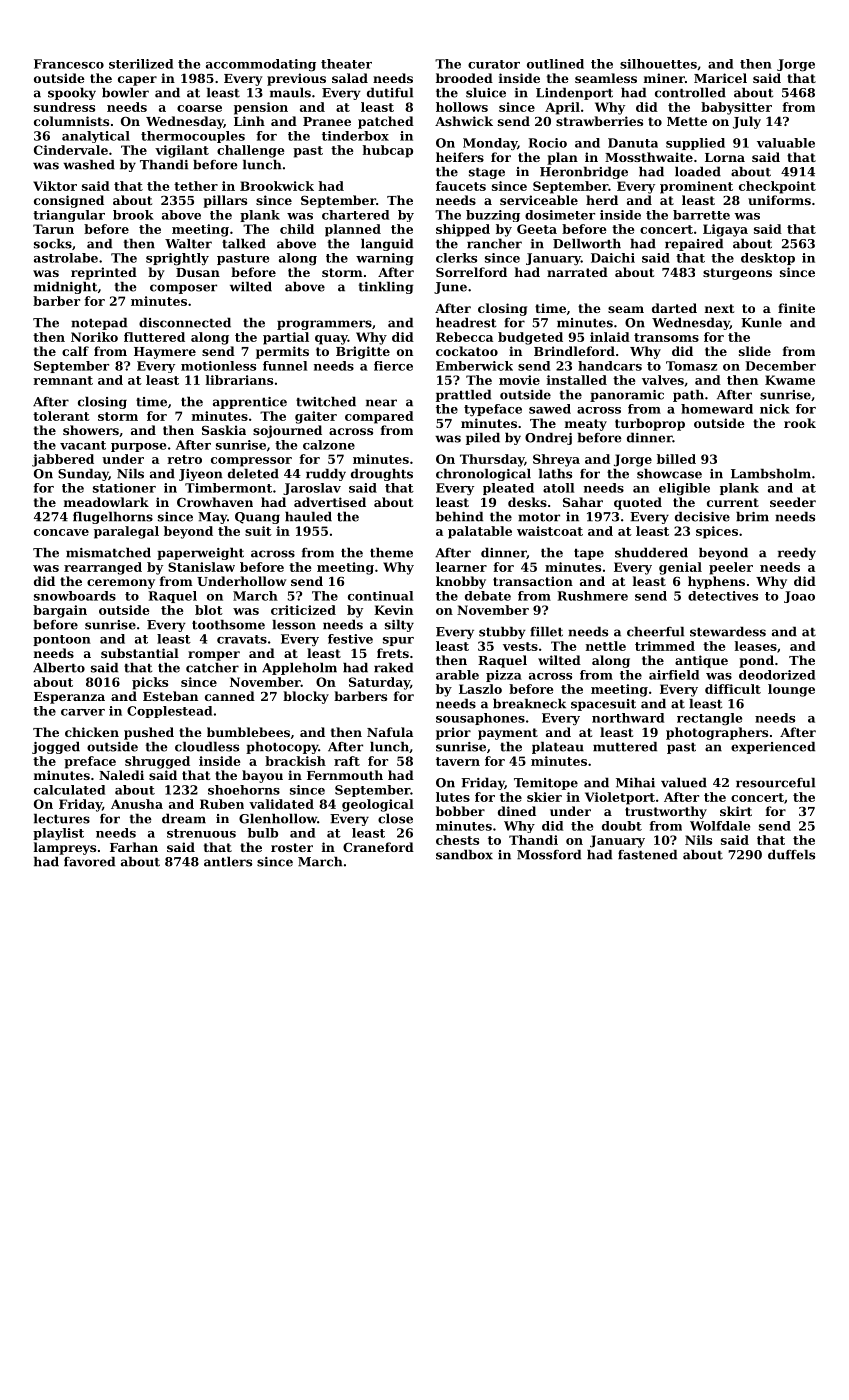  I want to click on calf, so click(75, 351).
